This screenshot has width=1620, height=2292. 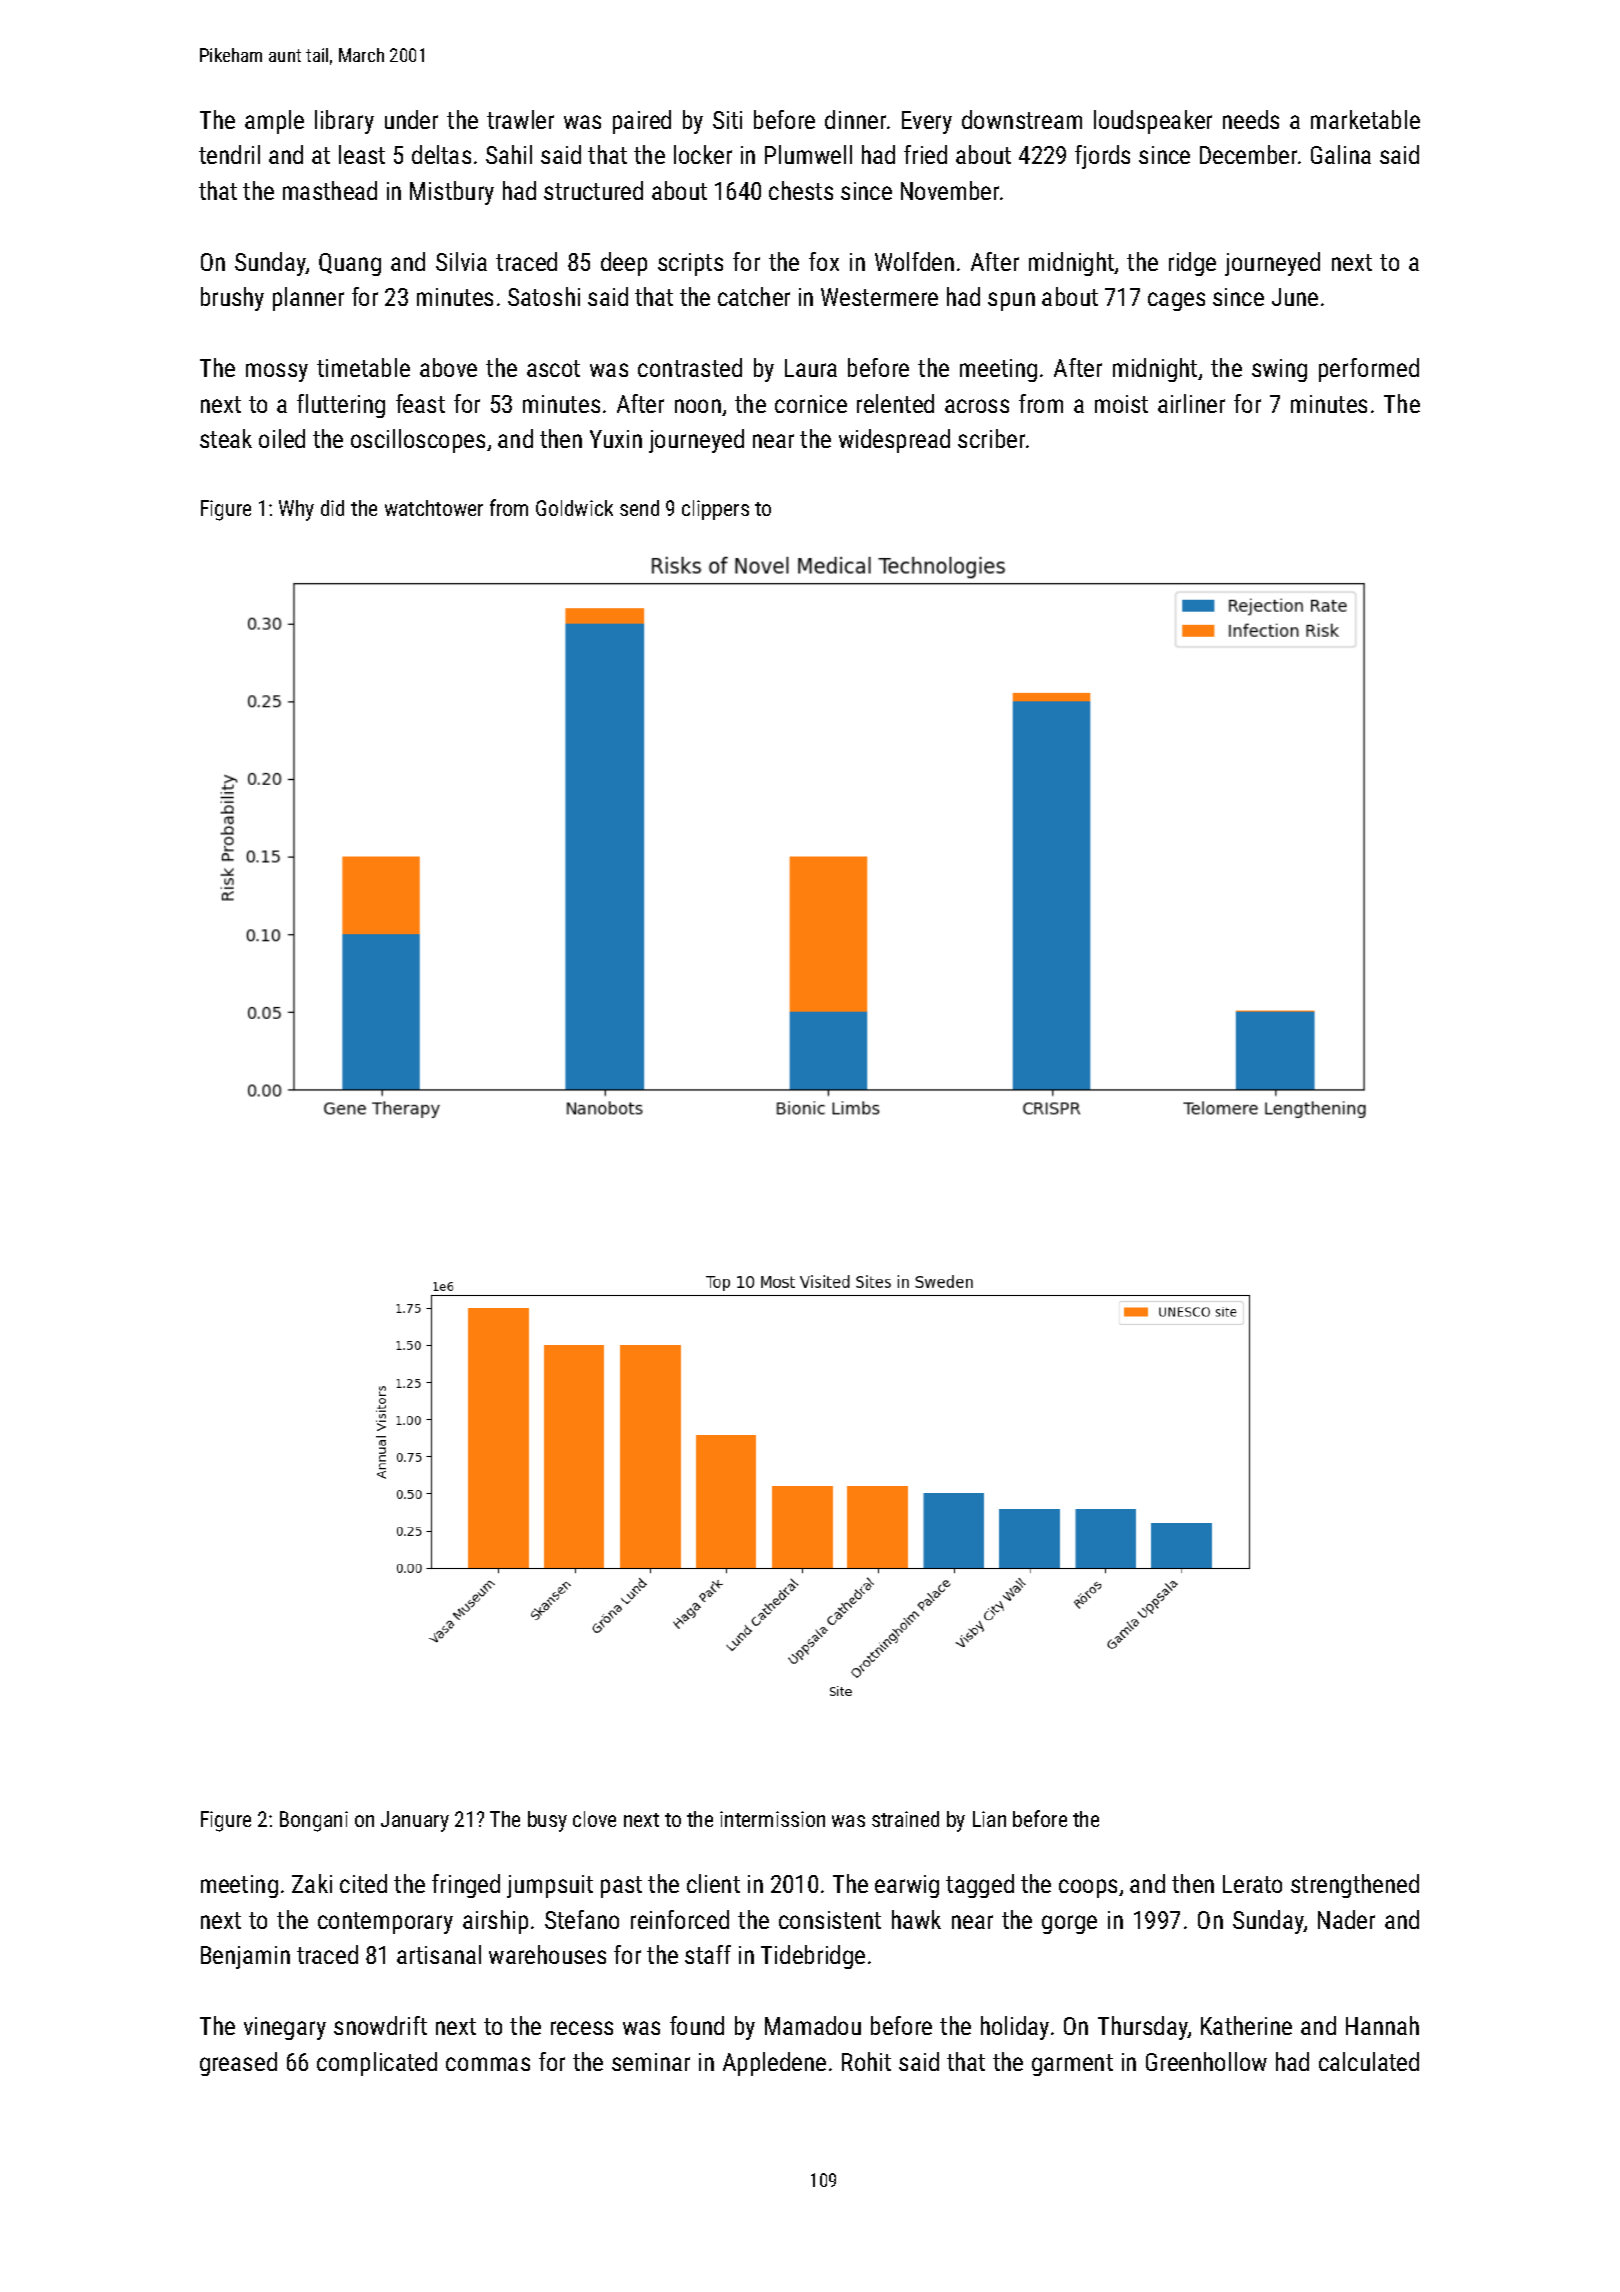 I want to click on clove, so click(x=594, y=1819).
